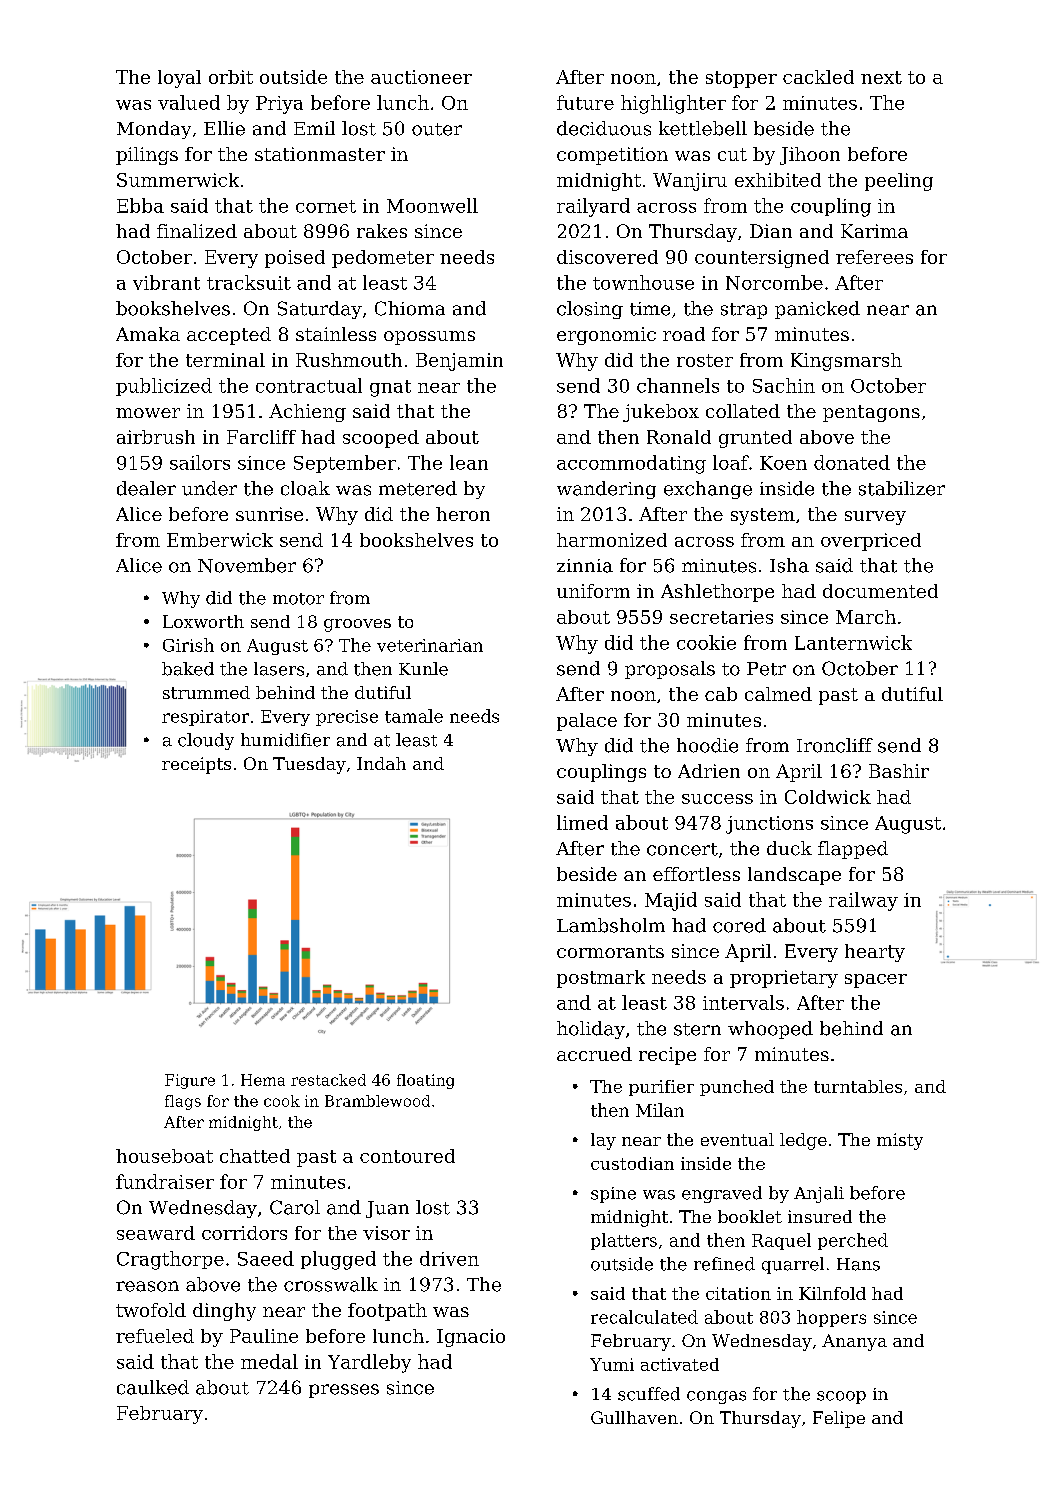  Describe the element at coordinates (432, 205) in the page. I see `Moonwell` at that location.
